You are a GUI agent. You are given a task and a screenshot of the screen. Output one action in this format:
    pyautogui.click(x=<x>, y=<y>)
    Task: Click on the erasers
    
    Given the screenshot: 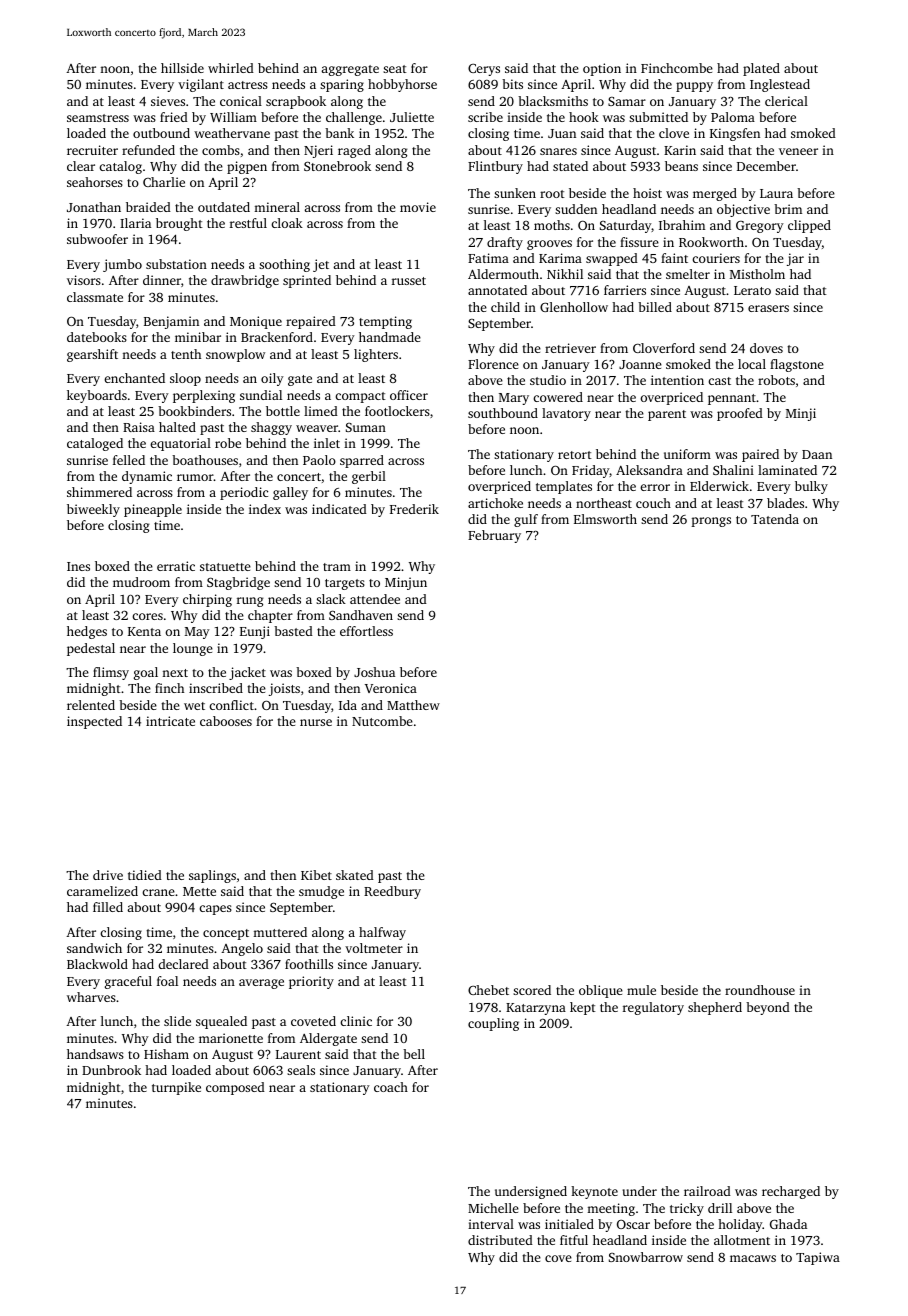 What is the action you would take?
    pyautogui.click(x=768, y=308)
